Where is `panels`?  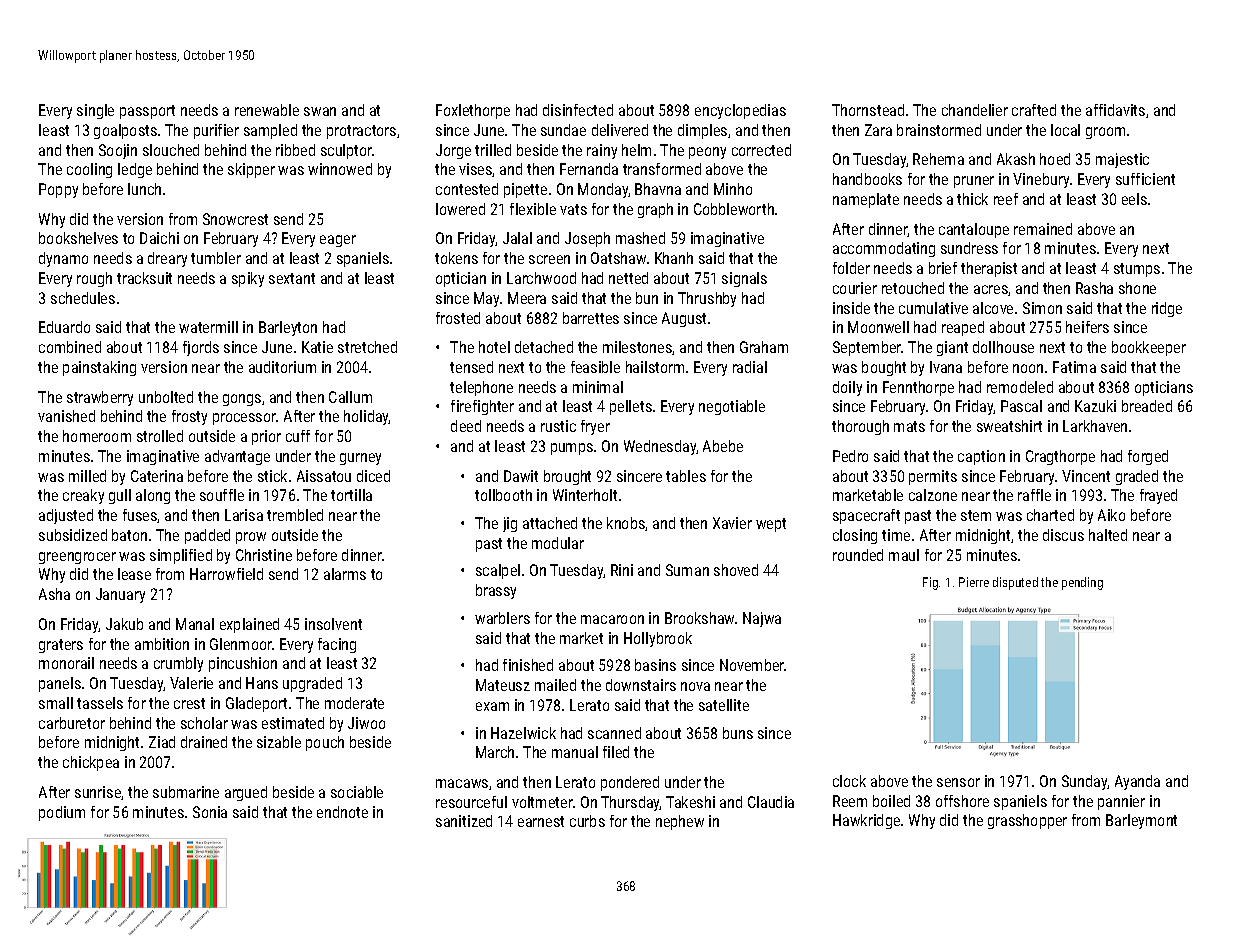
panels is located at coordinates (60, 684).
